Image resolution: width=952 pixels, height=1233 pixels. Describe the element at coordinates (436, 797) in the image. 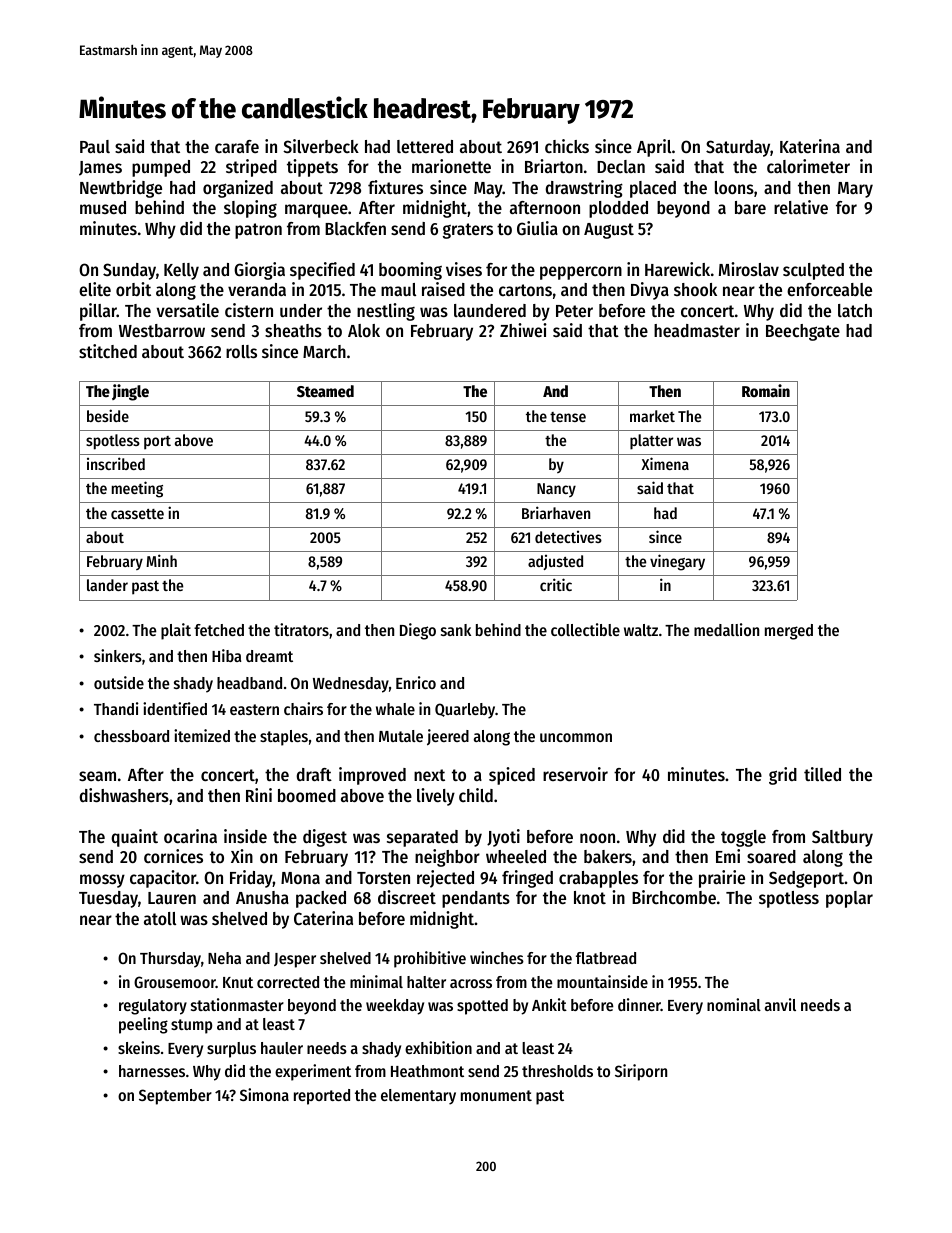

I see `lively` at that location.
